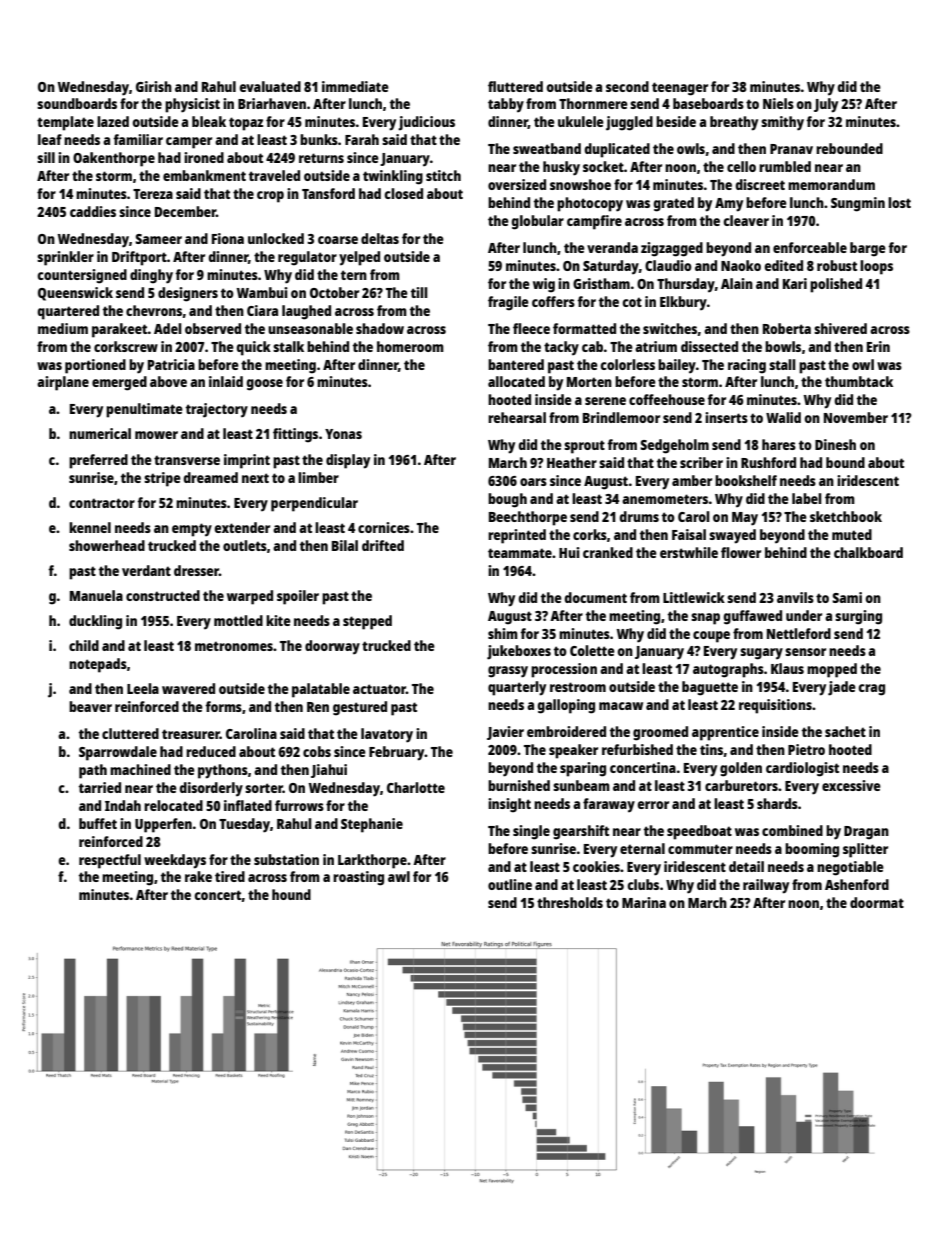 This page has width=952, height=1233. What do you see at coordinates (143, 688) in the page?
I see `Leela` at bounding box center [143, 688].
